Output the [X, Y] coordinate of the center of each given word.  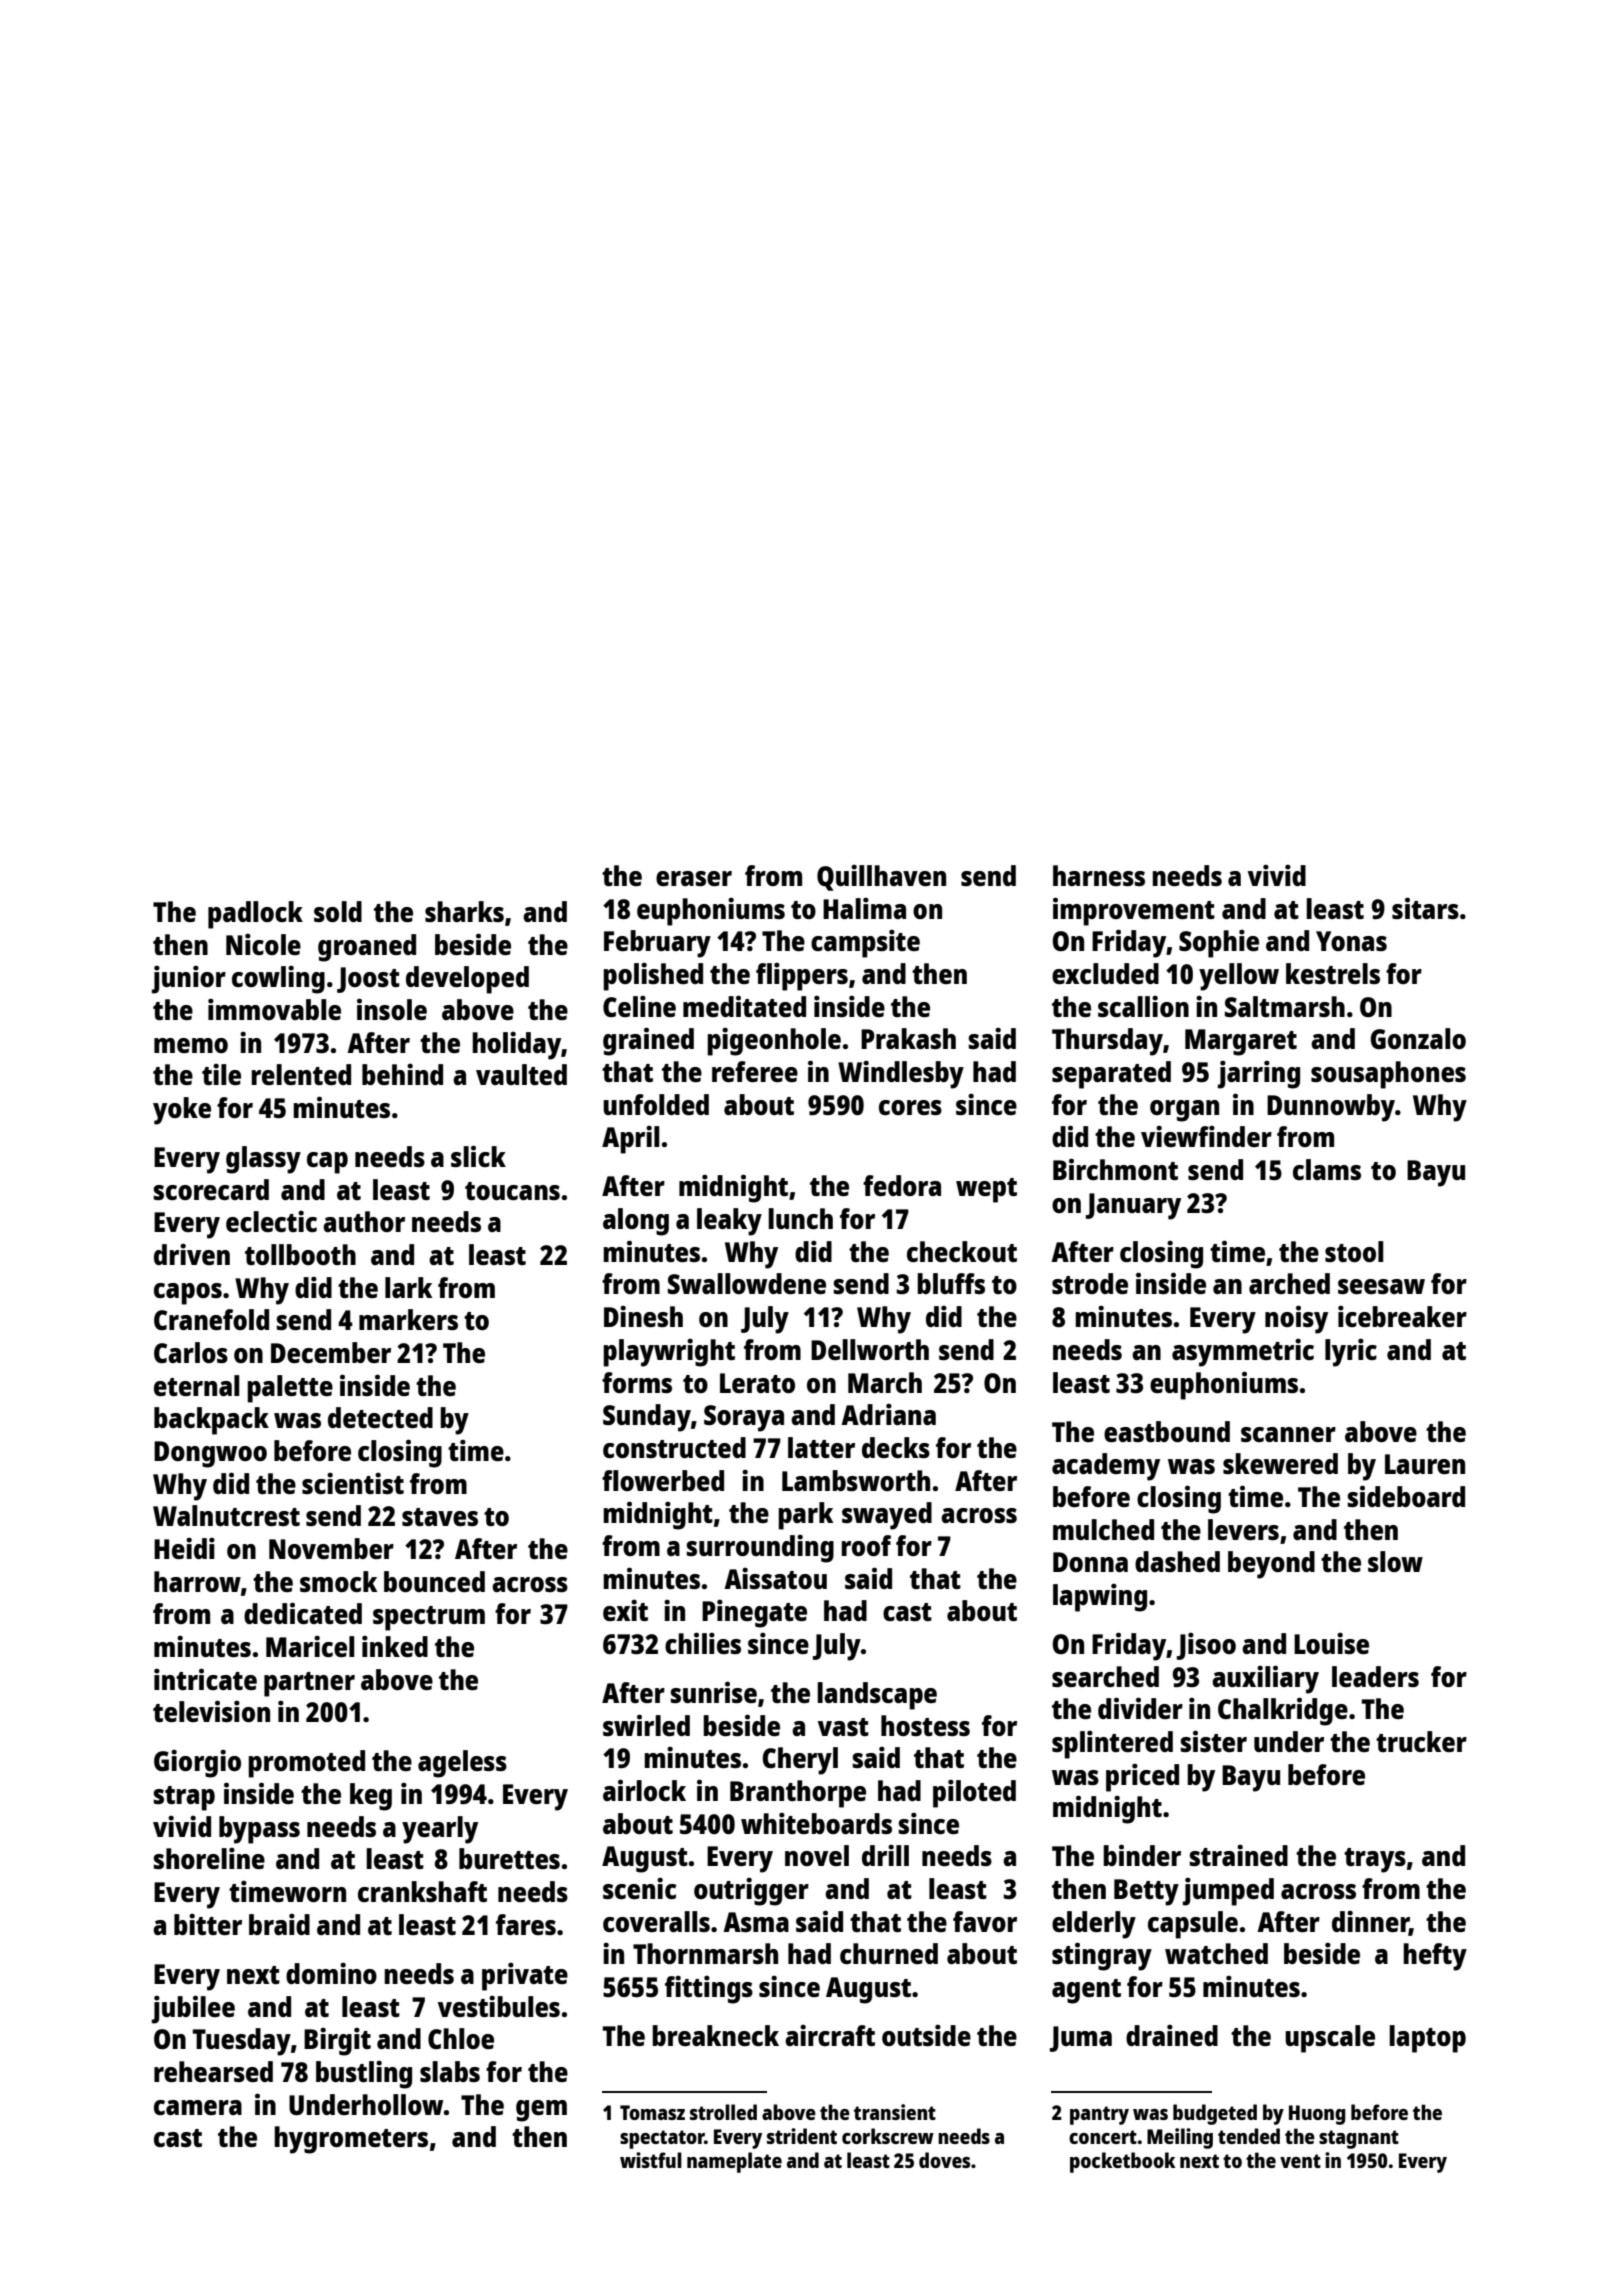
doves [944, 2160]
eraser [694, 878]
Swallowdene [747, 1283]
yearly [440, 1830]
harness [1099, 875]
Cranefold [211, 1319]
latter [821, 1447]
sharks [464, 911]
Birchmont [1115, 1169]
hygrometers [351, 2140]
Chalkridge [1283, 1711]
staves [440, 1517]
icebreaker [1402, 1316]
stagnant [1359, 2139]
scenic [640, 1888]
